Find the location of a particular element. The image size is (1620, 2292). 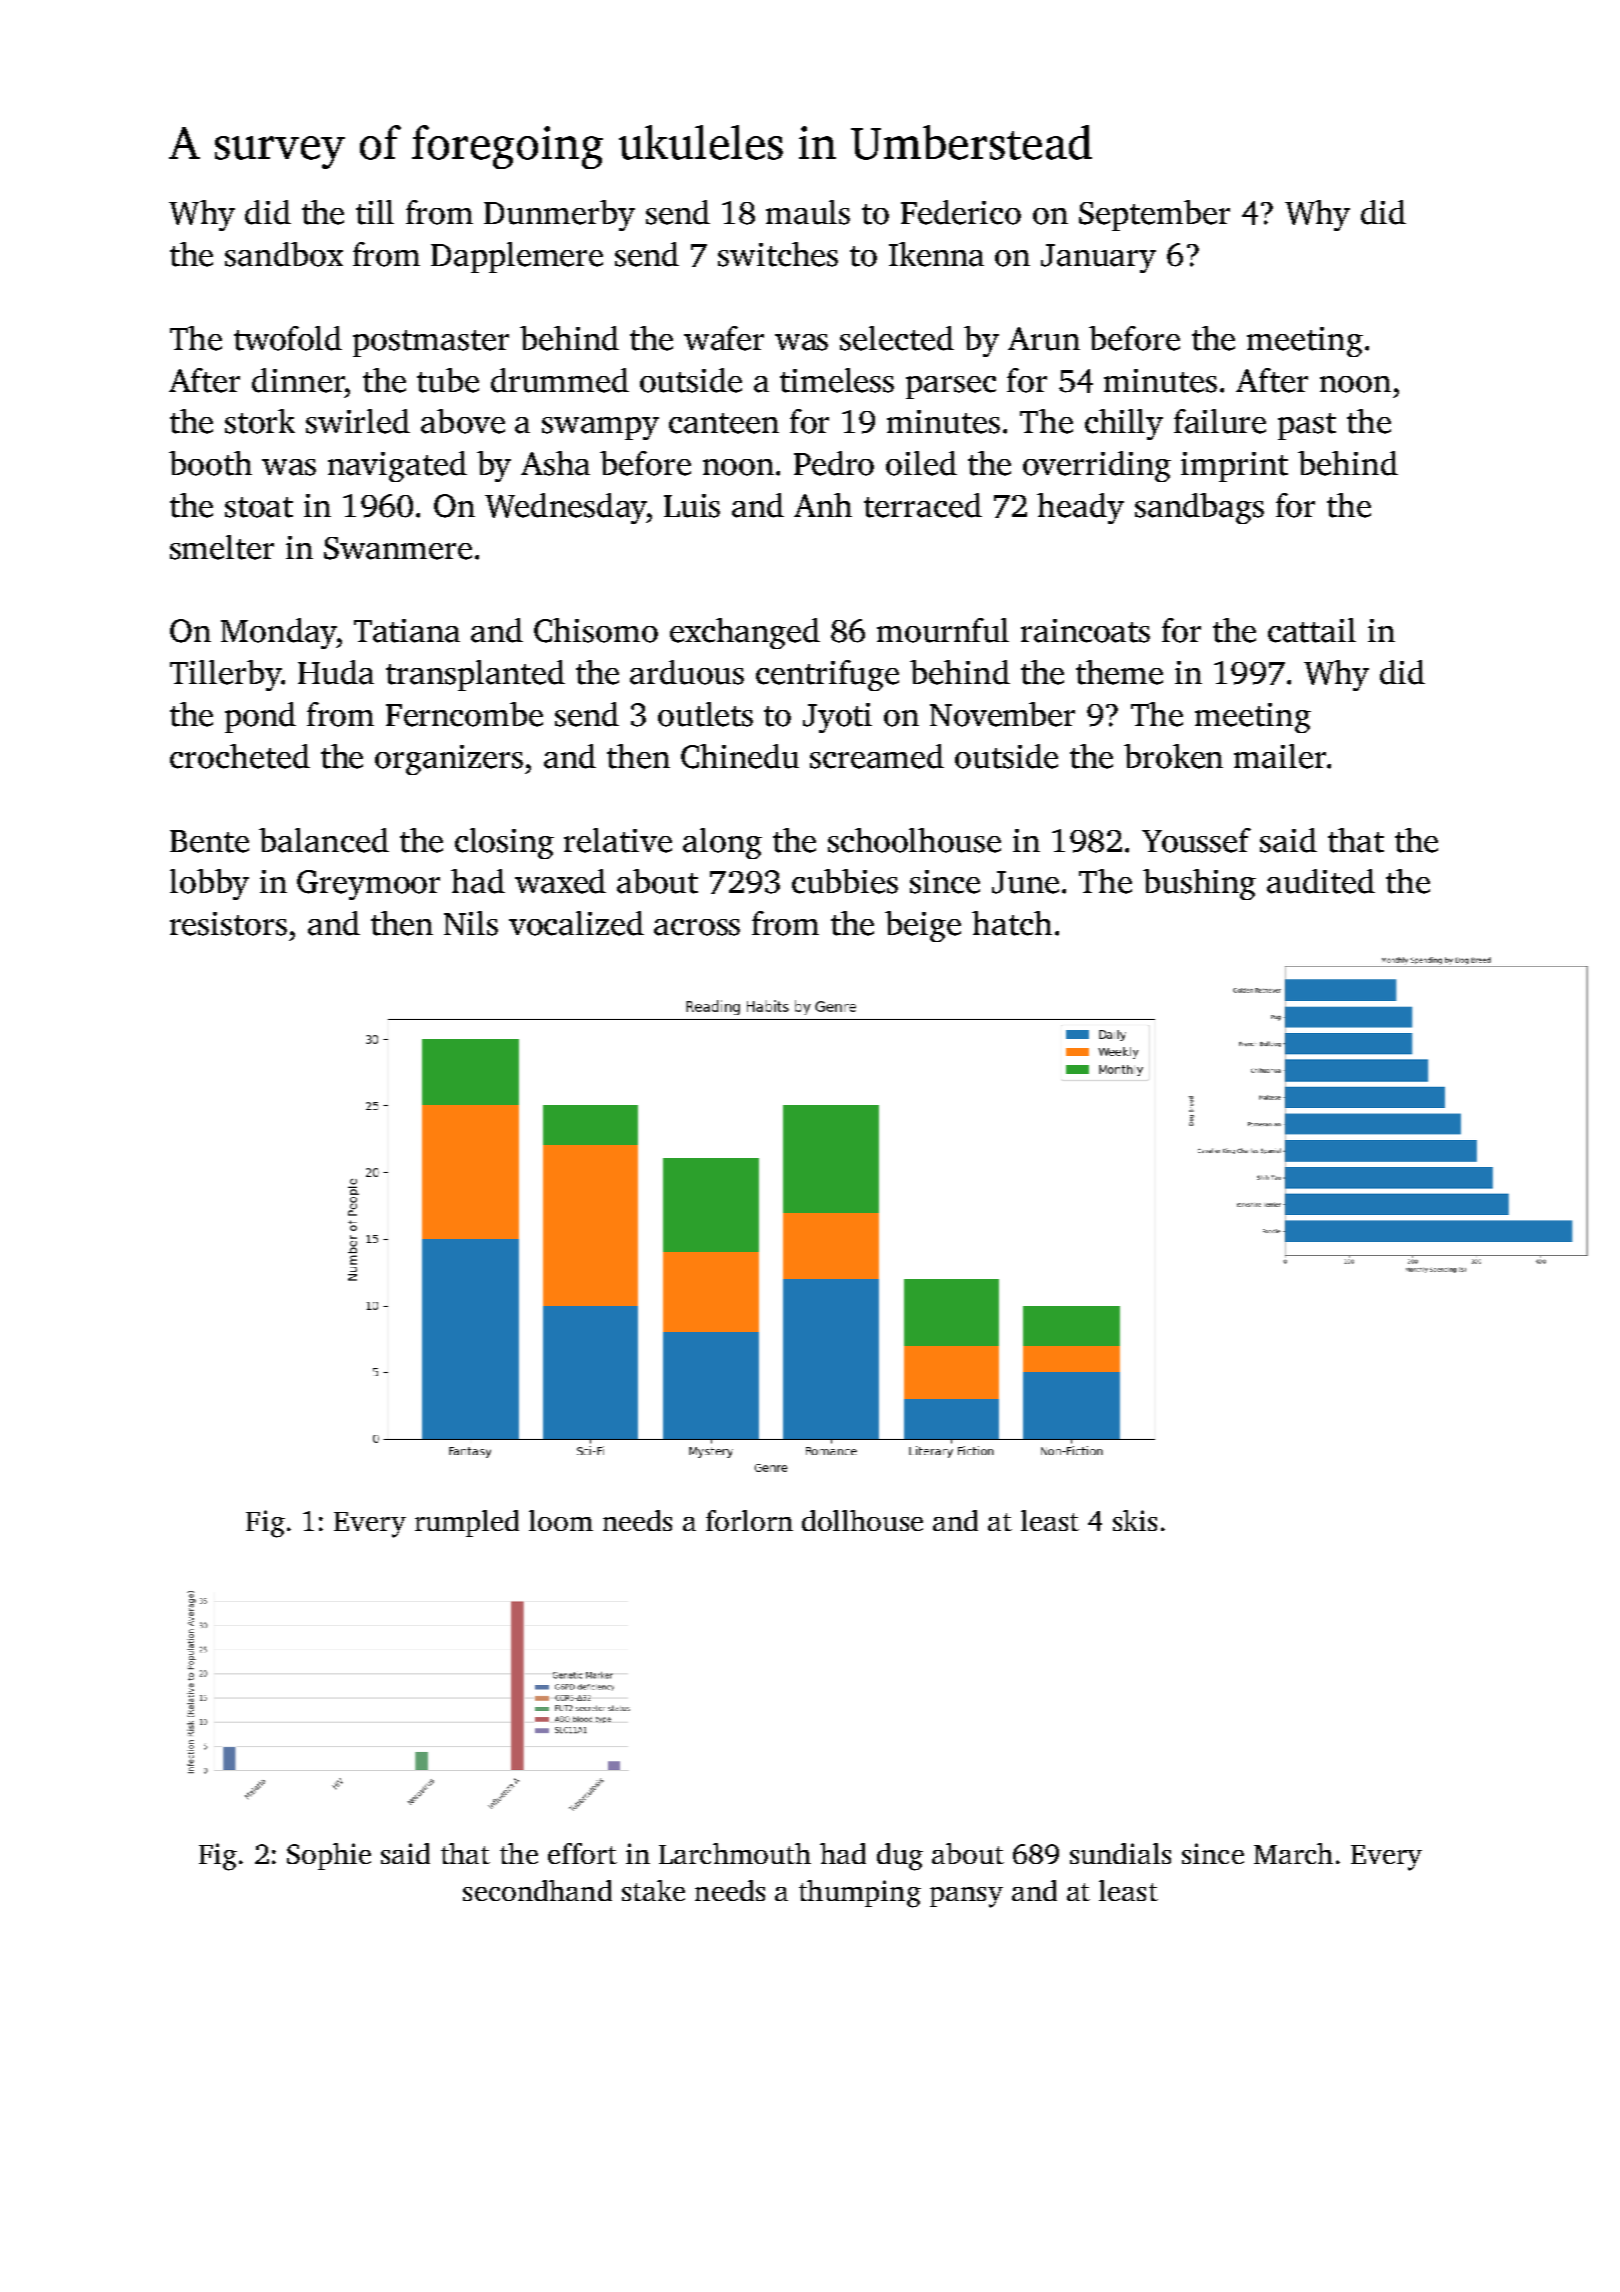

rumpled is located at coordinates (467, 1523).
